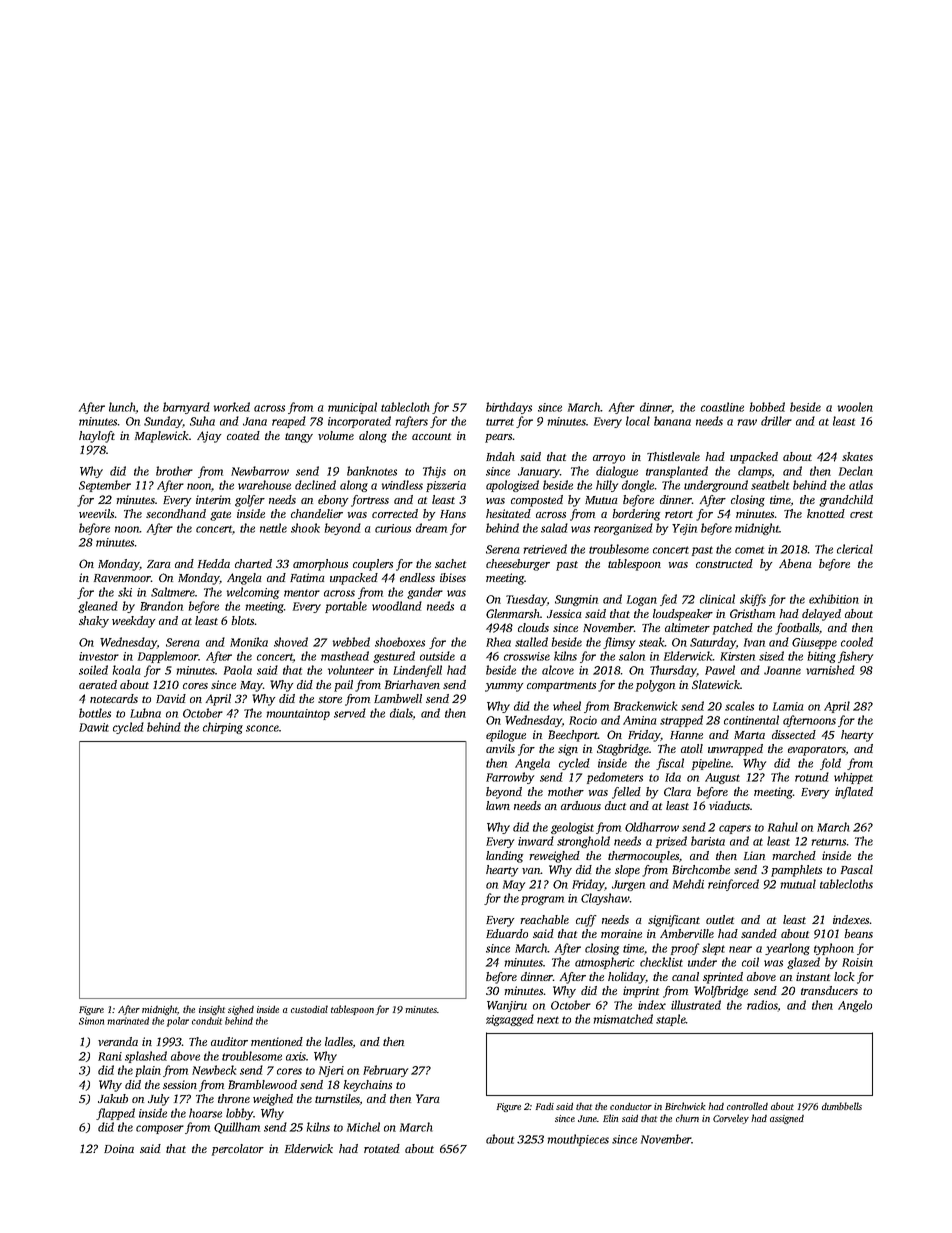 The image size is (952, 1233). I want to click on birthdays, so click(509, 408).
